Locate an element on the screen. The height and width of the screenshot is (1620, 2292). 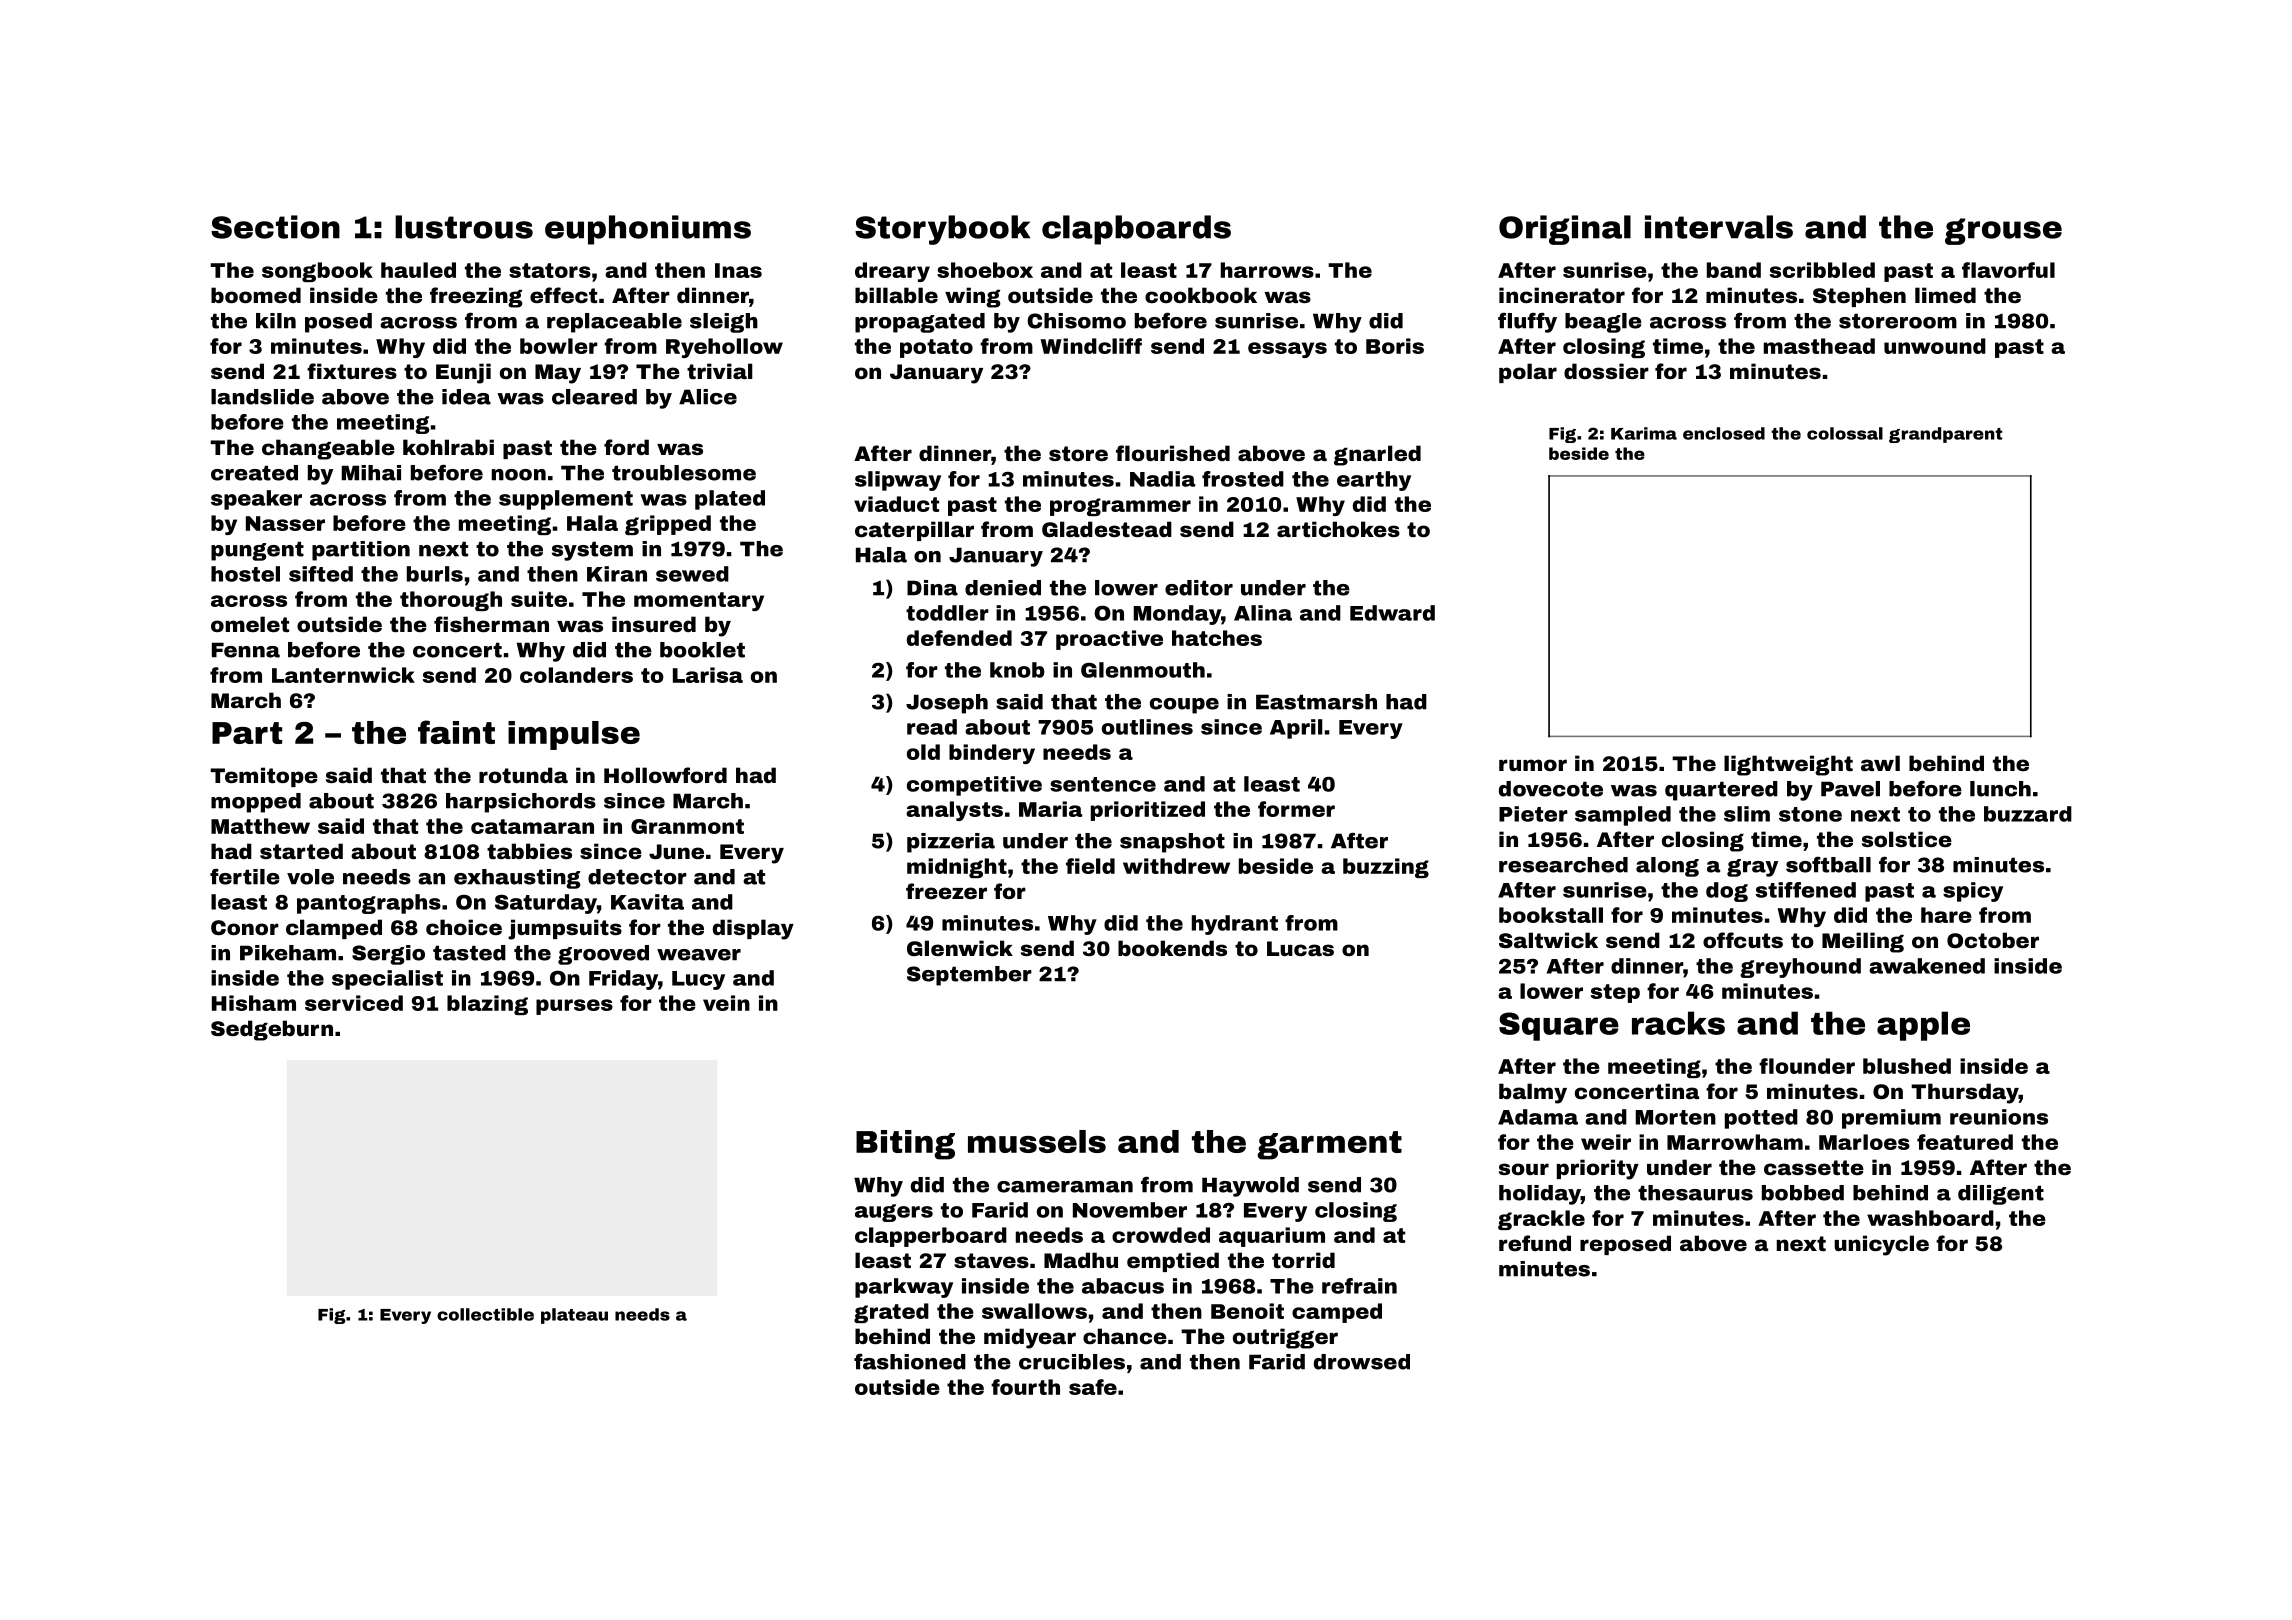
torrid is located at coordinates (1303, 1260).
